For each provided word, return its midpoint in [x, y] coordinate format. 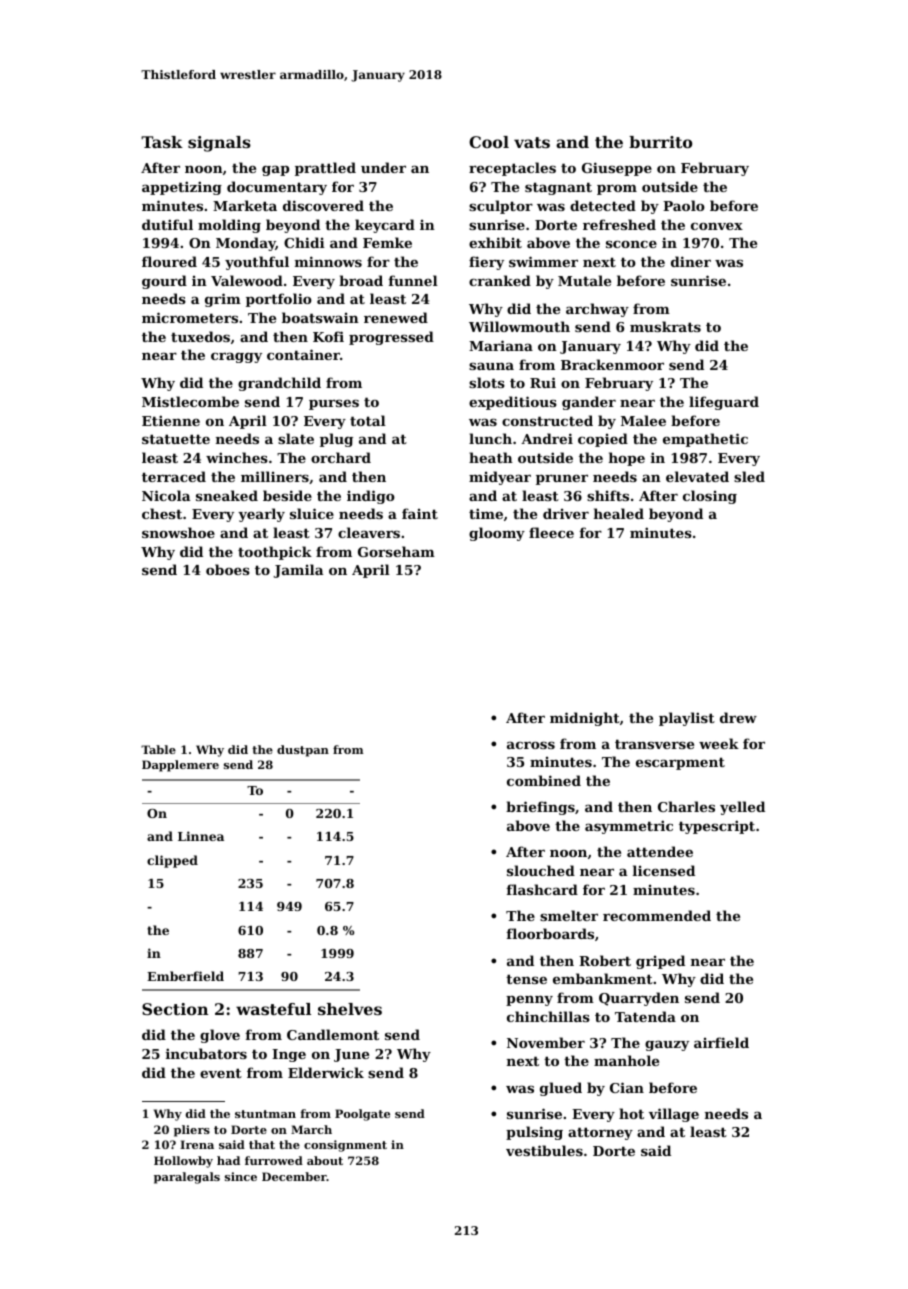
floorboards [550, 933]
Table [158, 749]
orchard [341, 457]
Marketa [245, 205]
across [531, 745]
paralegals [187, 1178]
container [303, 354]
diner [691, 261]
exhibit [495, 242]
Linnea [201, 836]
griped [660, 962]
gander [589, 403]
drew [738, 717]
